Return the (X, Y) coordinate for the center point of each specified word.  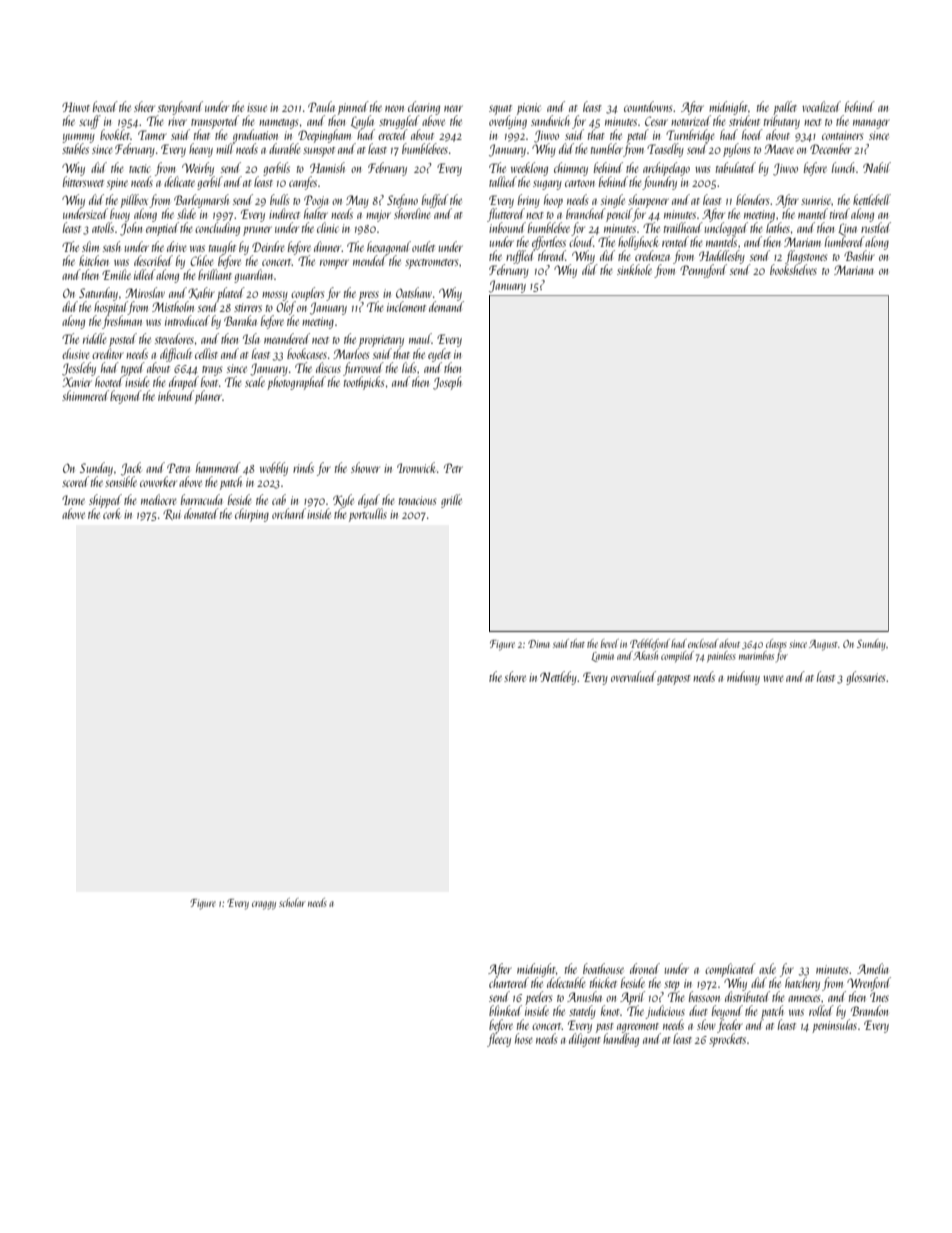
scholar (292, 902)
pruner (257, 231)
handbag (621, 1040)
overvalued (633, 676)
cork (112, 514)
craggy (264, 905)
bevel (610, 643)
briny (529, 201)
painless (721, 656)
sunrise (816, 200)
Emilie (116, 274)
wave (773, 678)
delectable (566, 982)
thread (552, 255)
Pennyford (703, 271)
